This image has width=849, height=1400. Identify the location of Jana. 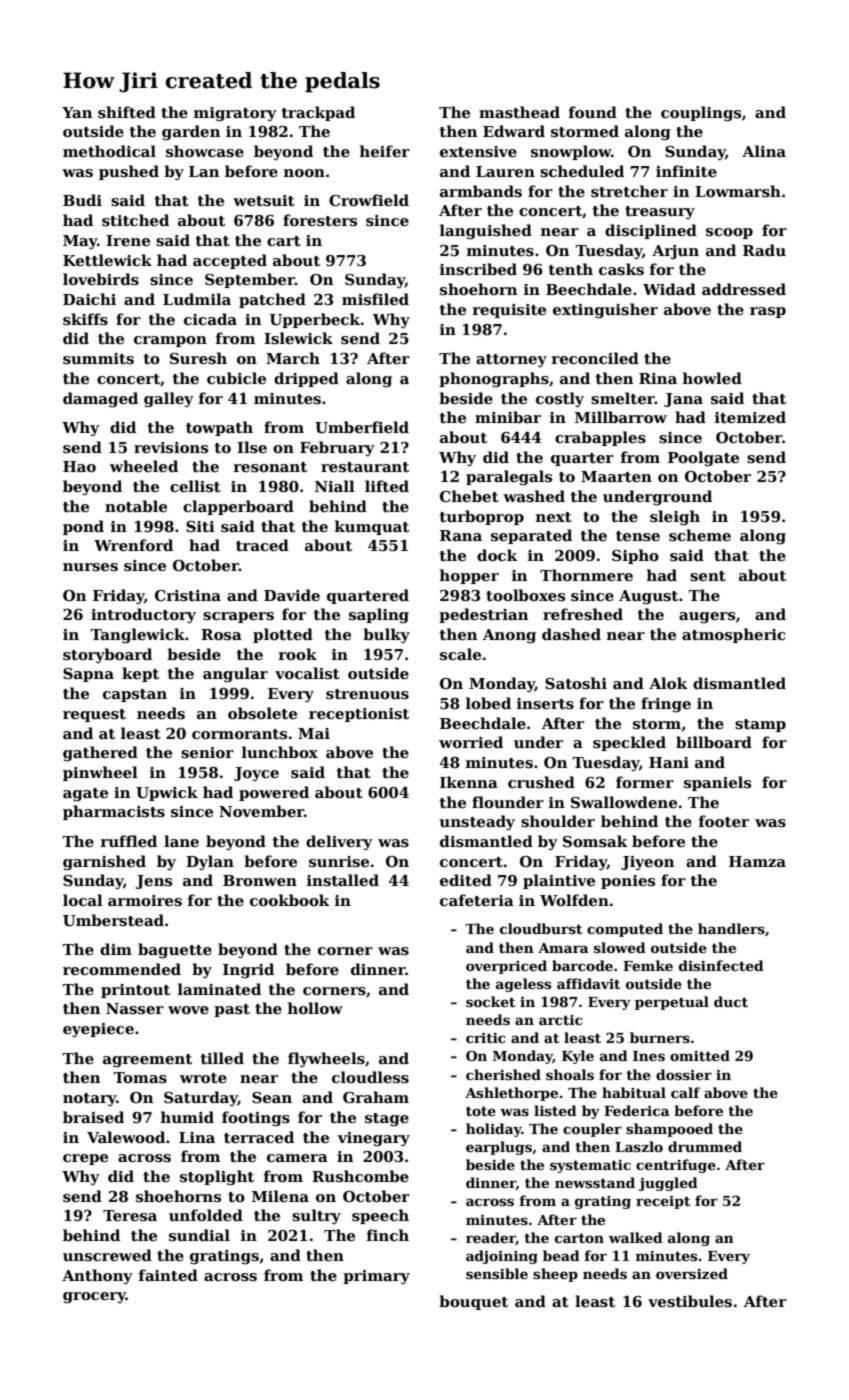
(683, 400).
